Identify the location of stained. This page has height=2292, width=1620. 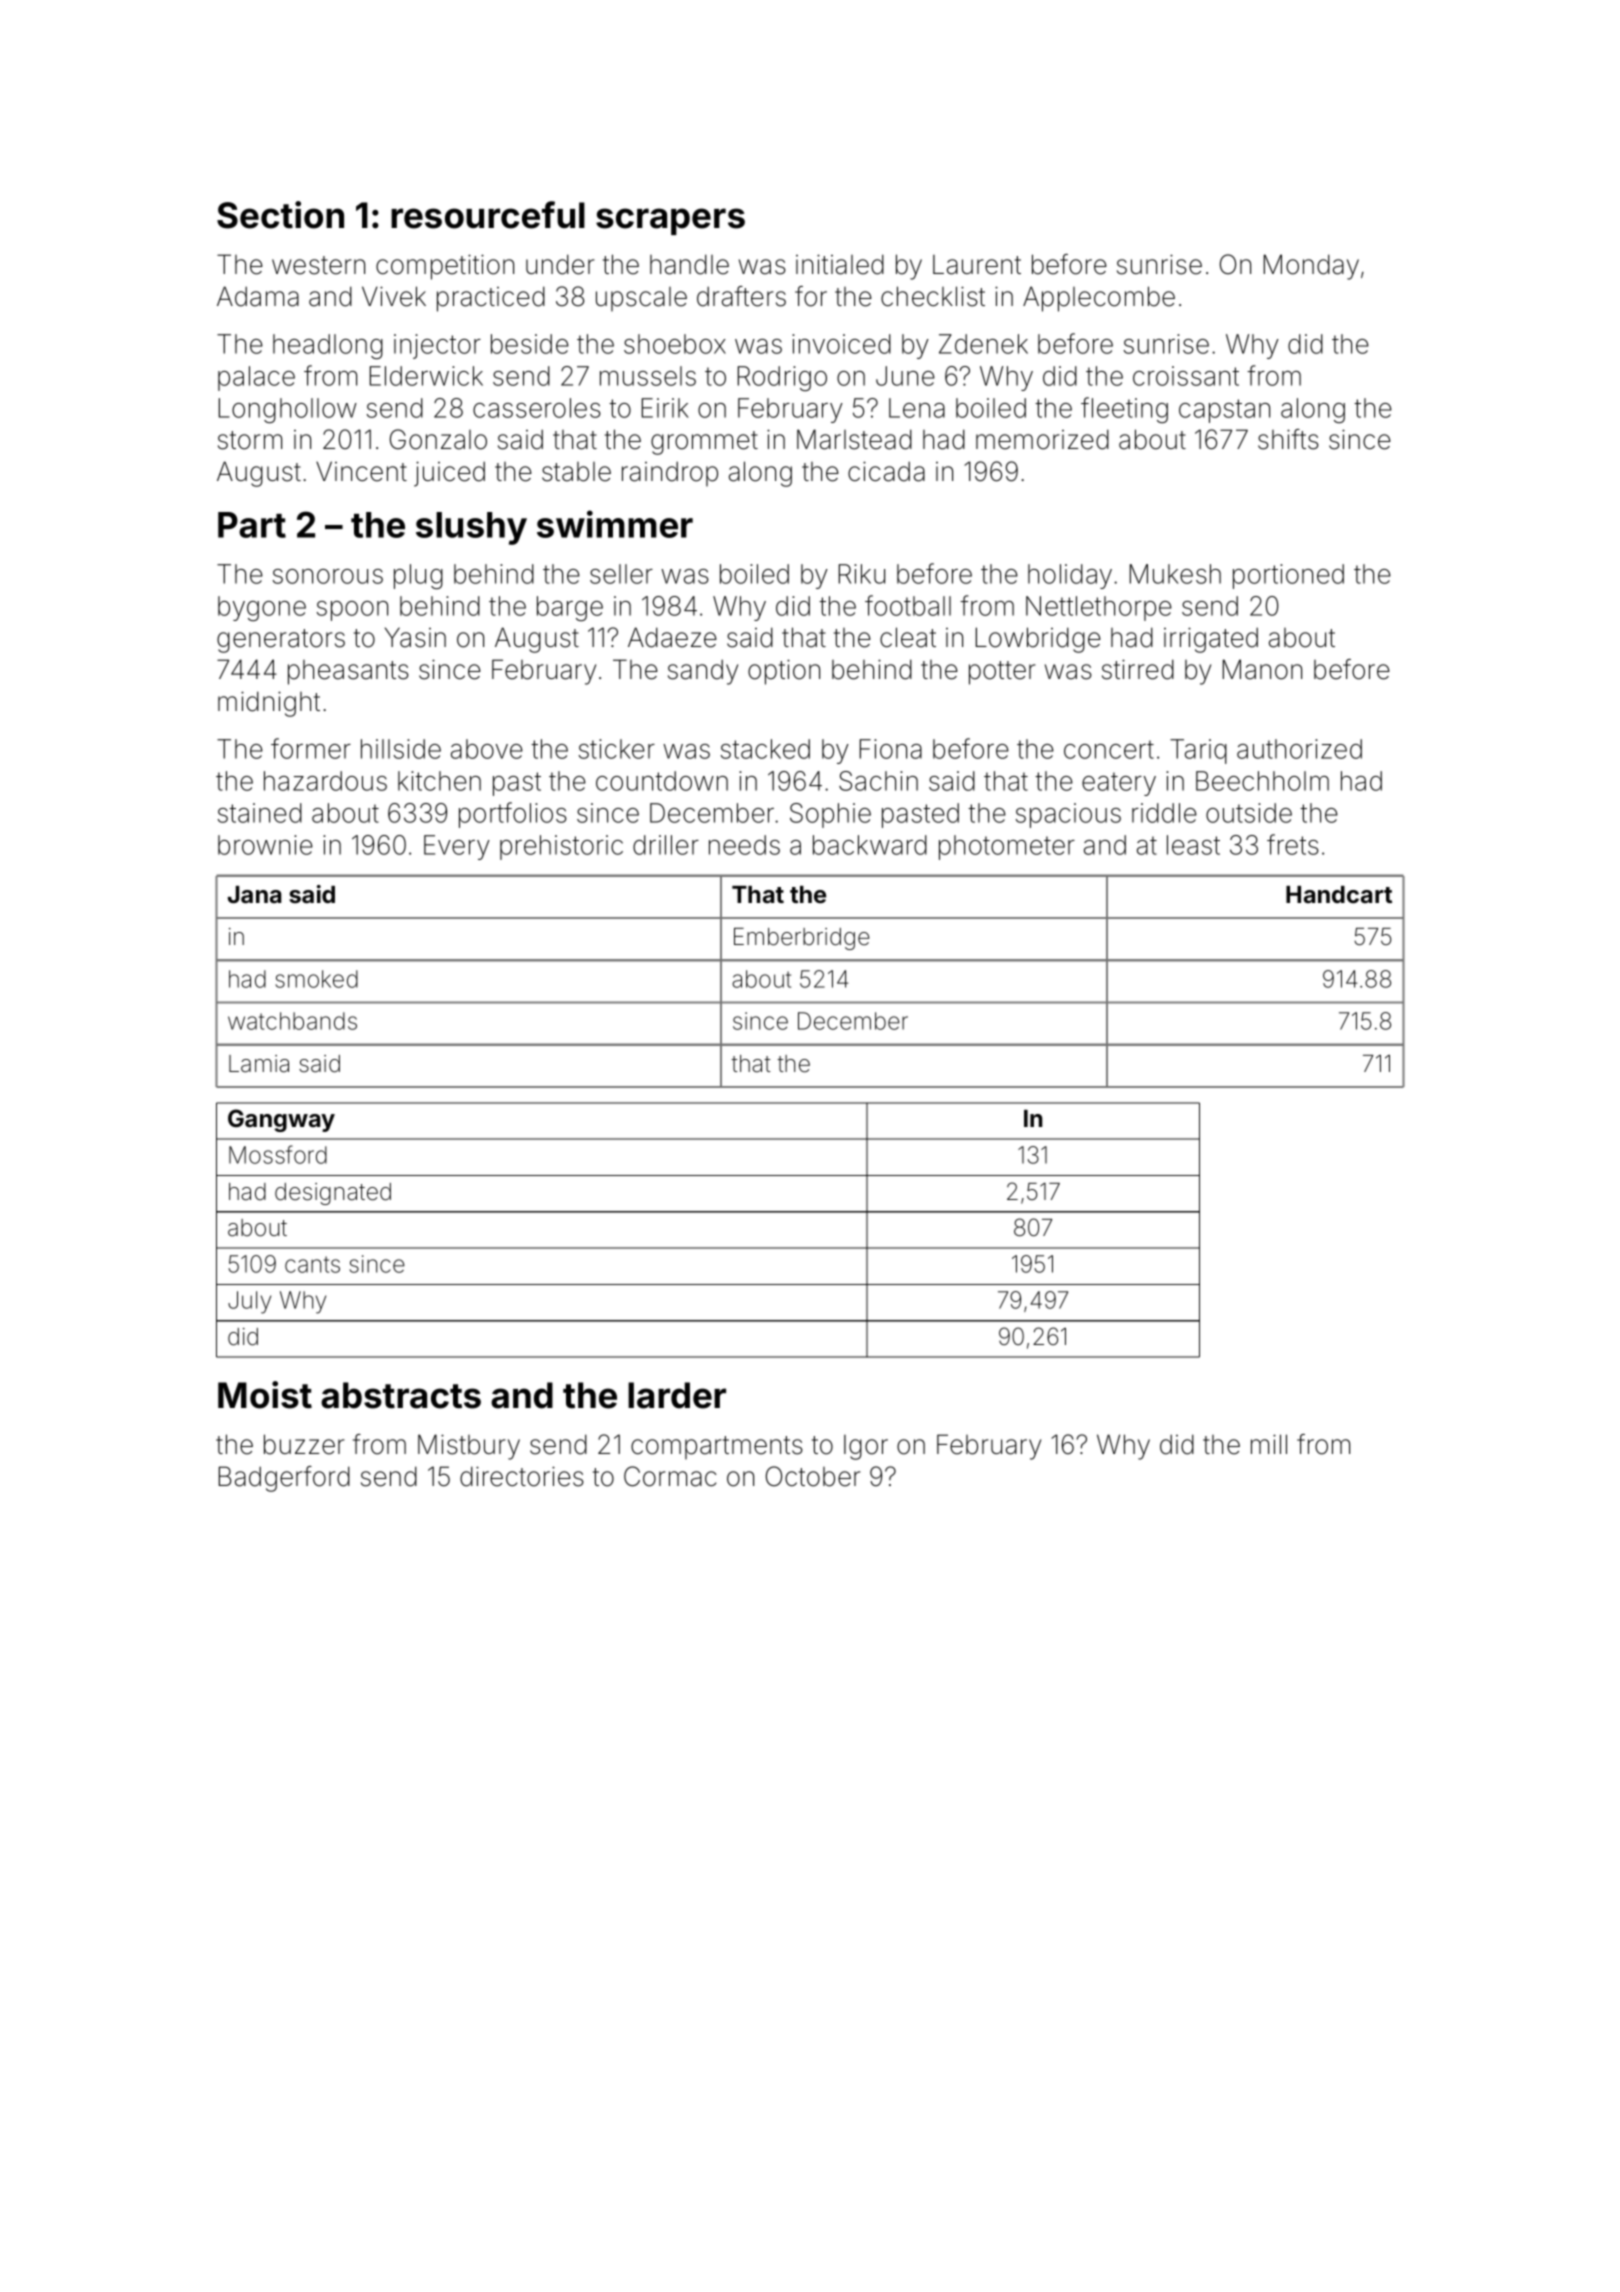
(260, 813).
